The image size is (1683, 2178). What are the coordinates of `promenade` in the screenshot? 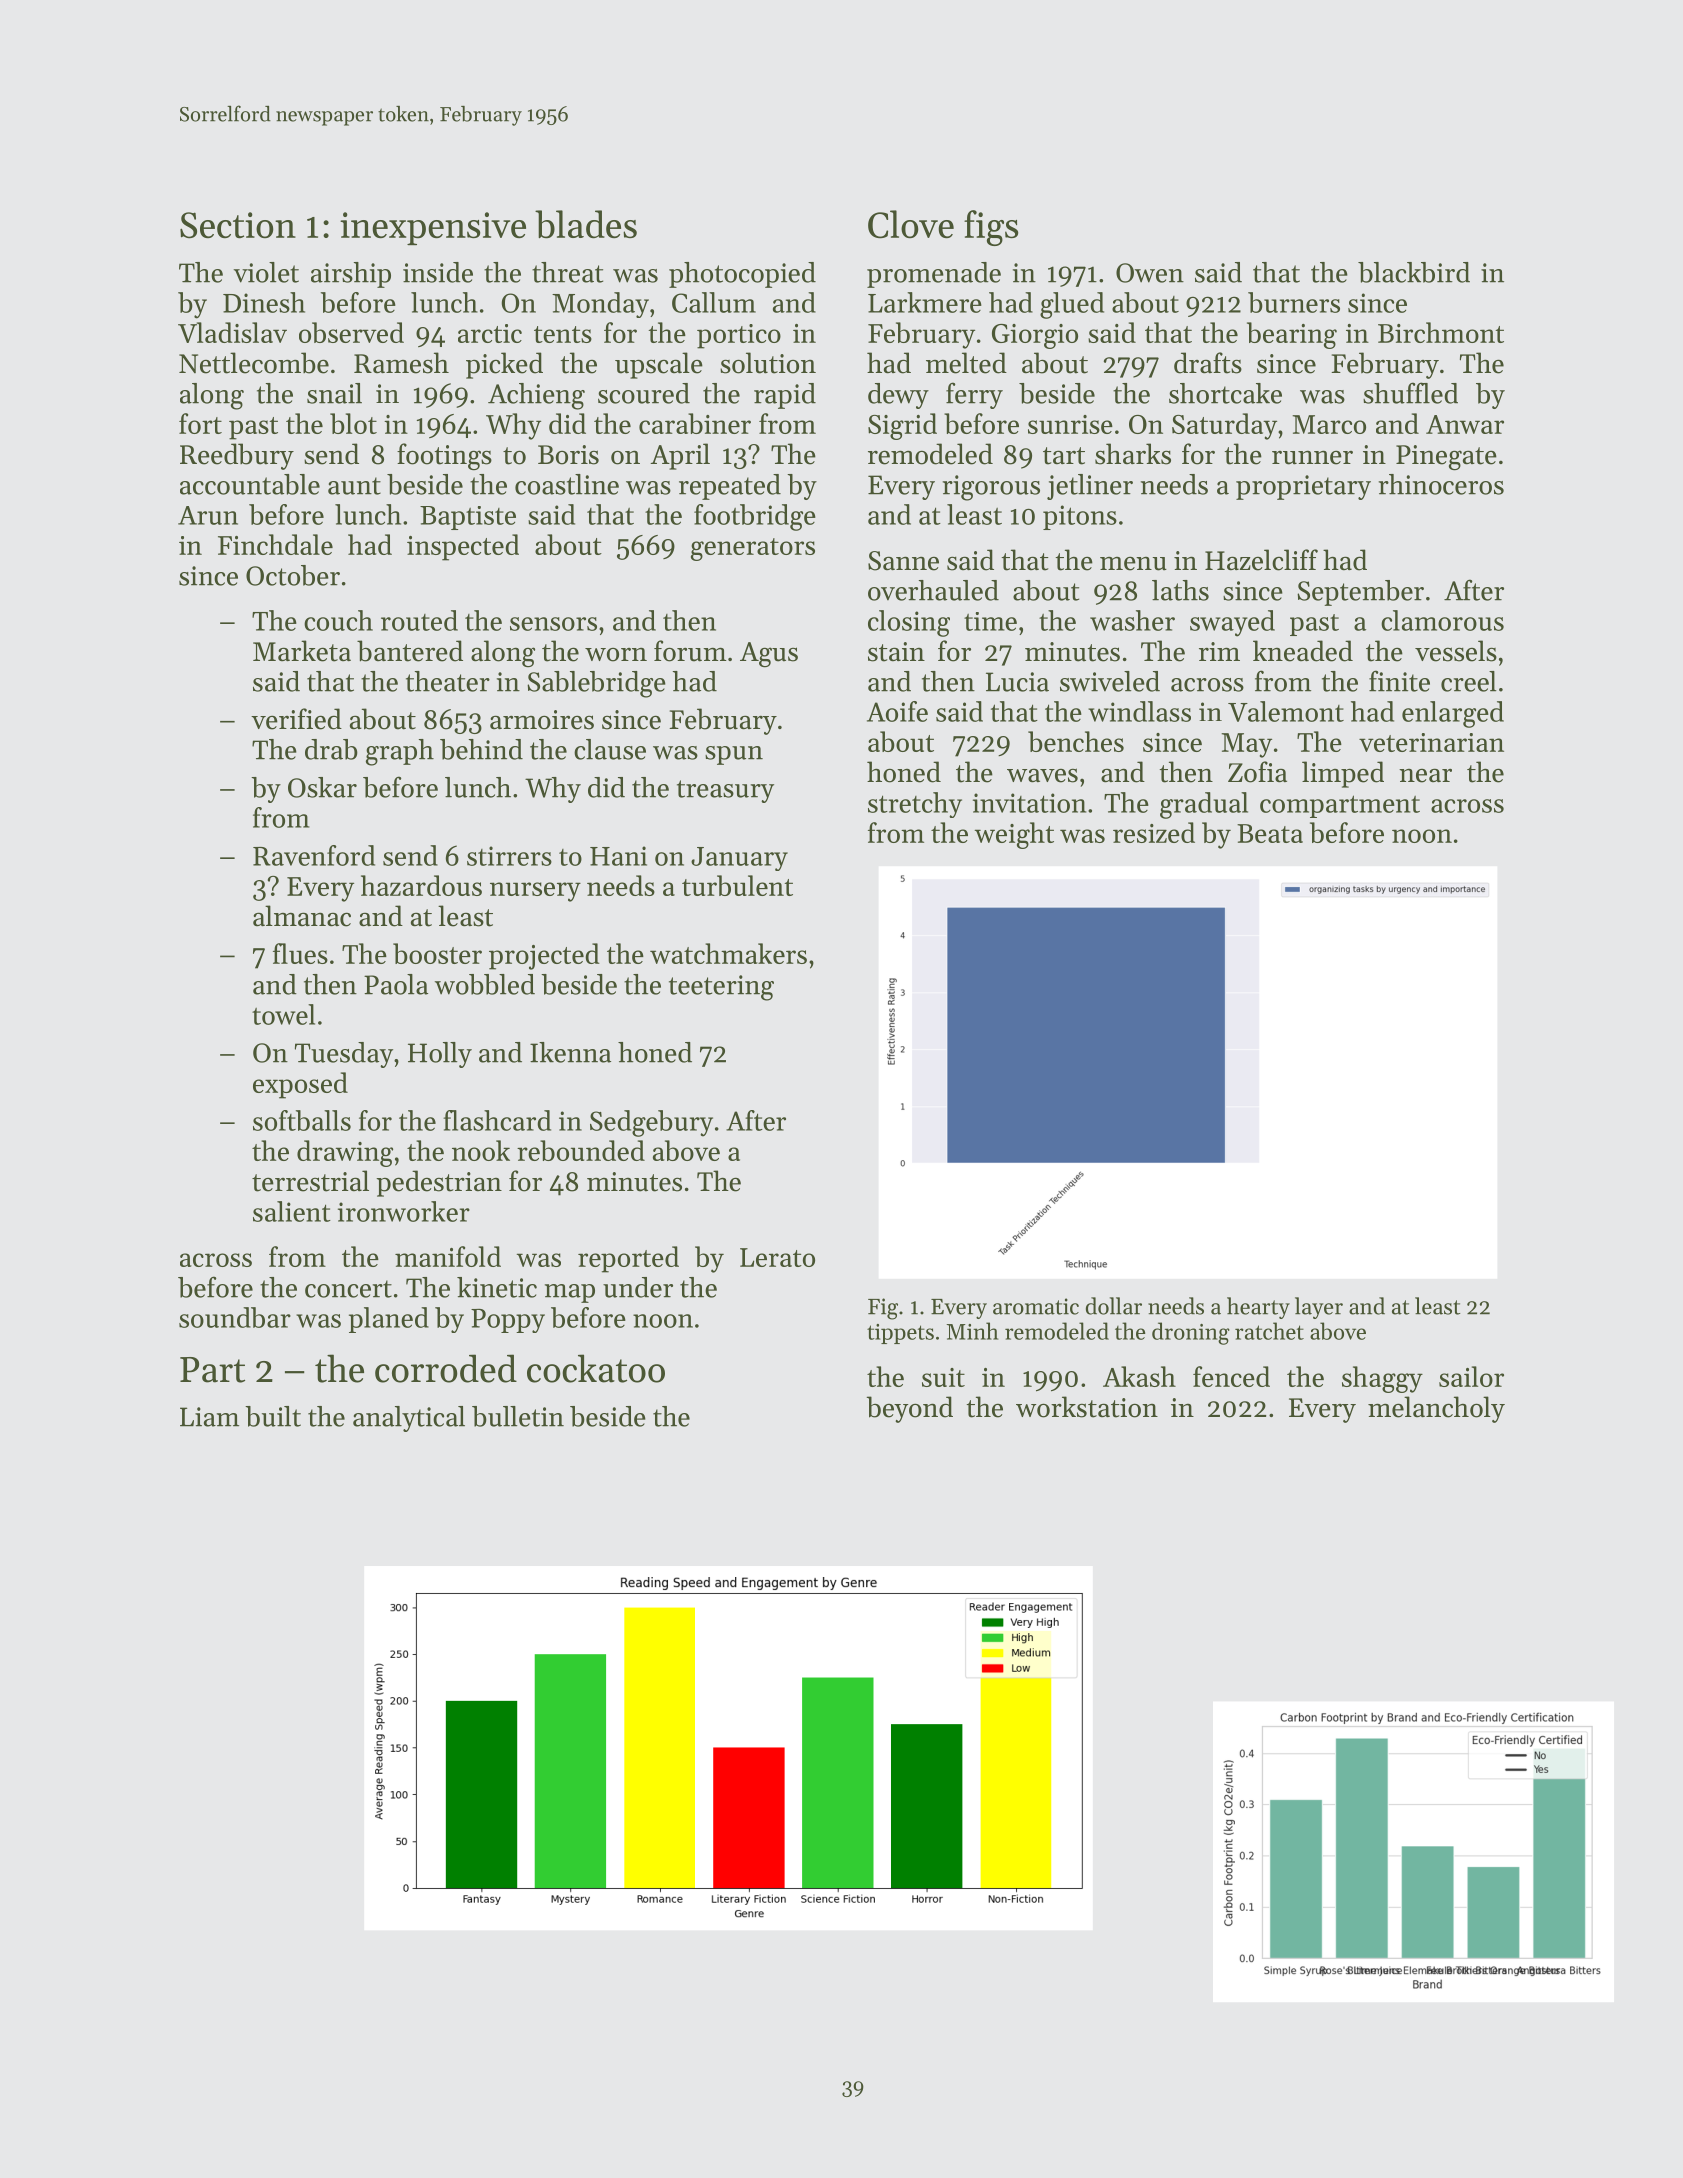 It's located at (934, 275).
